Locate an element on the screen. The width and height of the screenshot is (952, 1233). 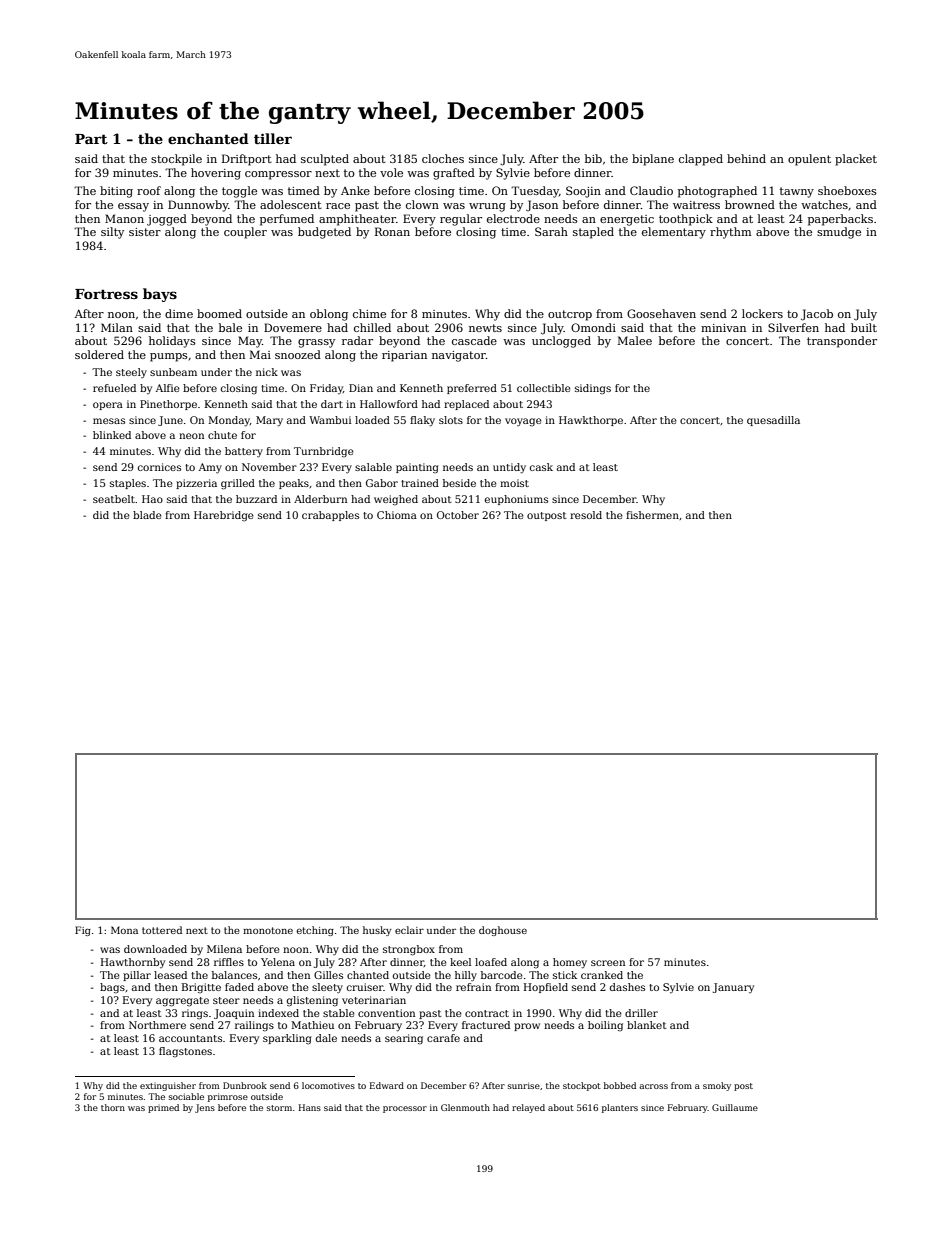
Goosehaven is located at coordinates (661, 313).
